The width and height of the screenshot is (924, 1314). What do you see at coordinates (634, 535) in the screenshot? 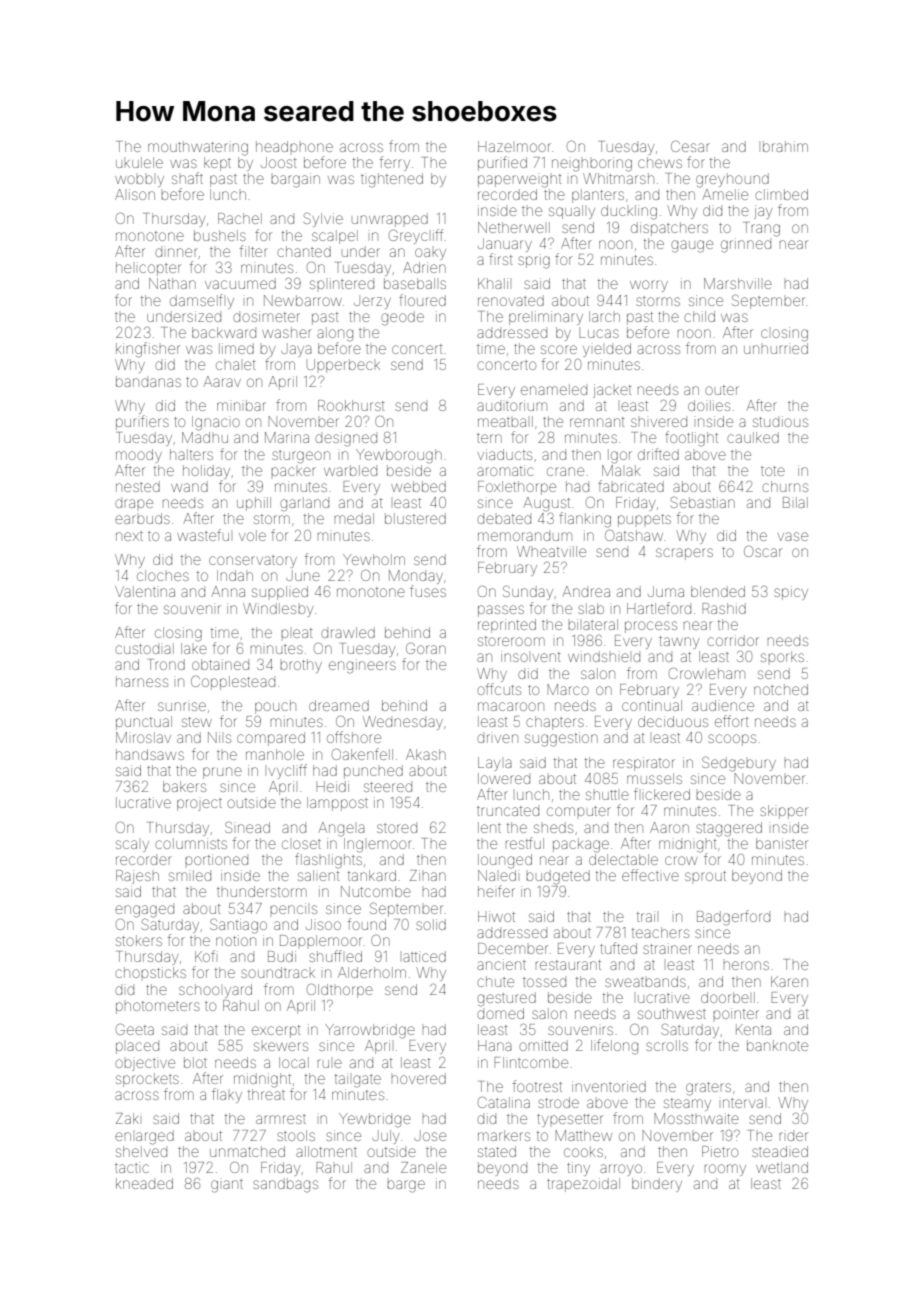
I see `Oatshaw` at bounding box center [634, 535].
